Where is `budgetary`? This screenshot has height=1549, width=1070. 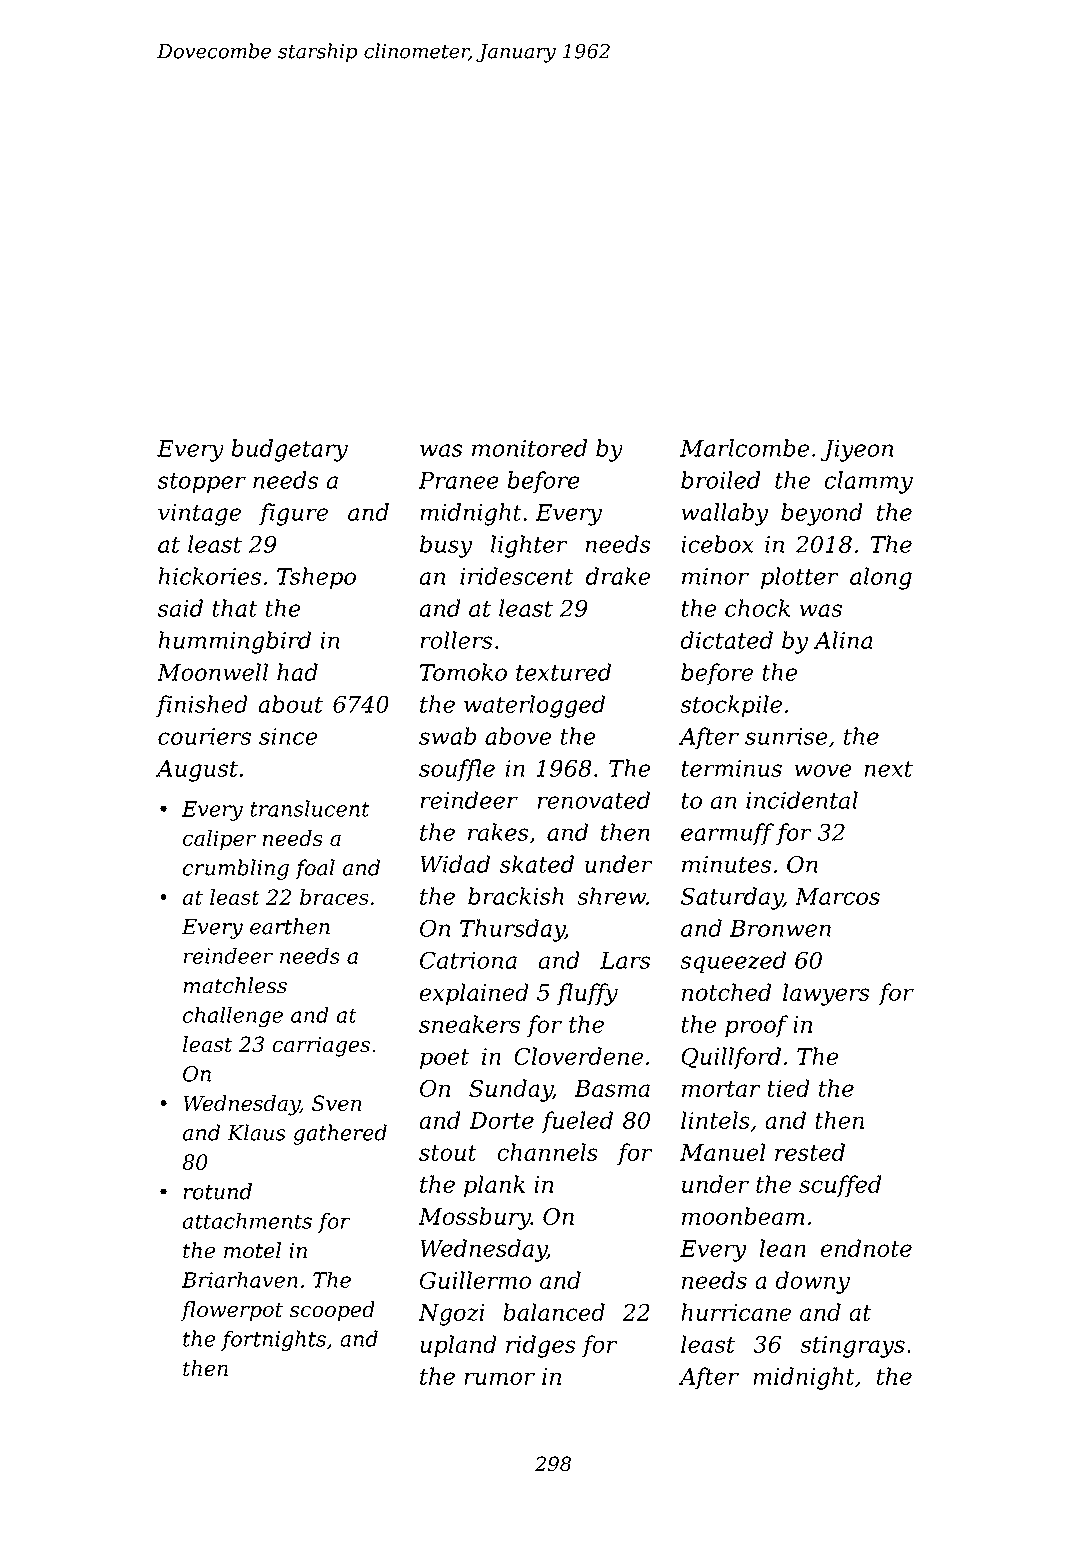
budgetary is located at coordinates (289, 450).
